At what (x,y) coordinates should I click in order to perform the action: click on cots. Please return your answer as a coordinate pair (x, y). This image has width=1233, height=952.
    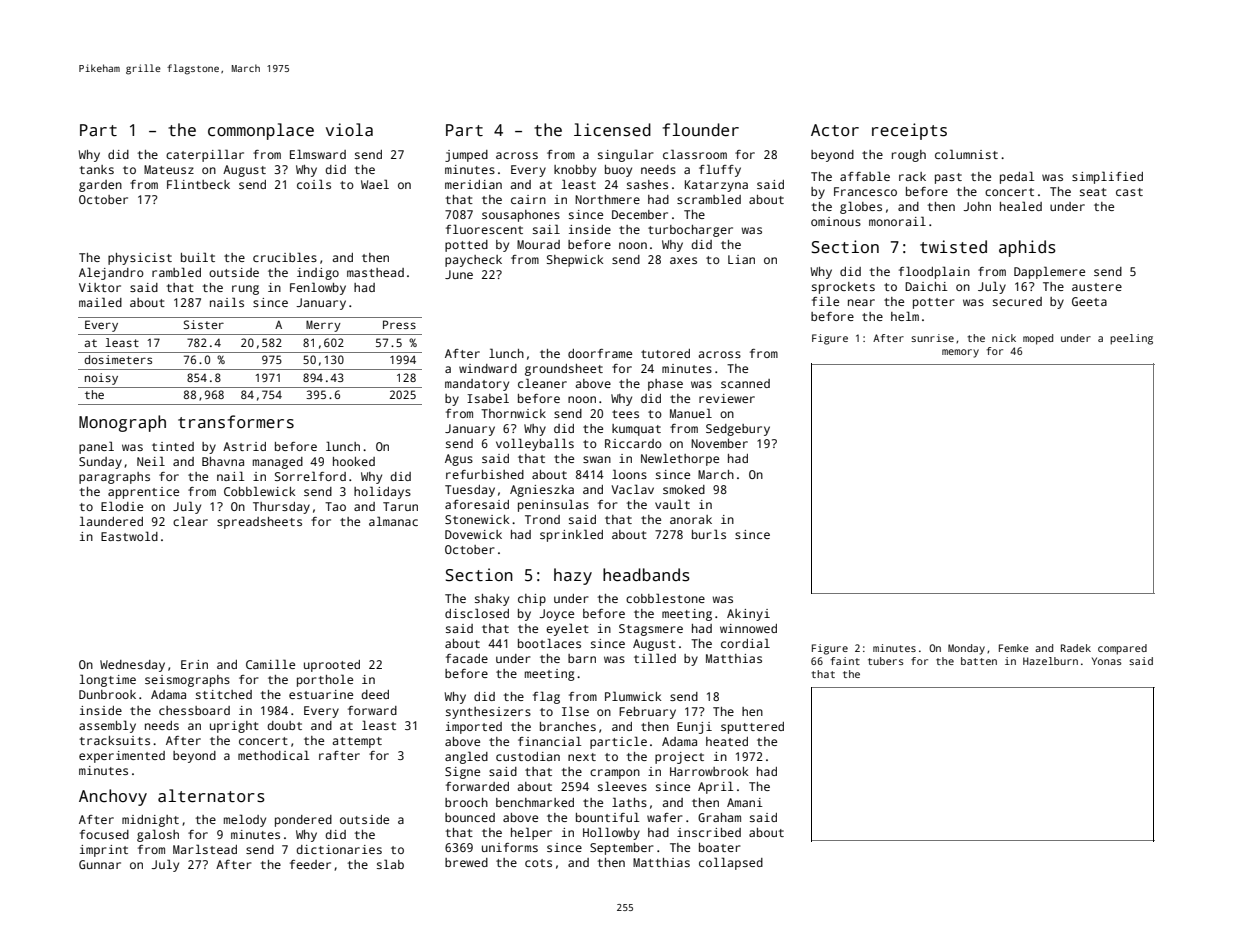
    Looking at the image, I should click on (538, 863).
